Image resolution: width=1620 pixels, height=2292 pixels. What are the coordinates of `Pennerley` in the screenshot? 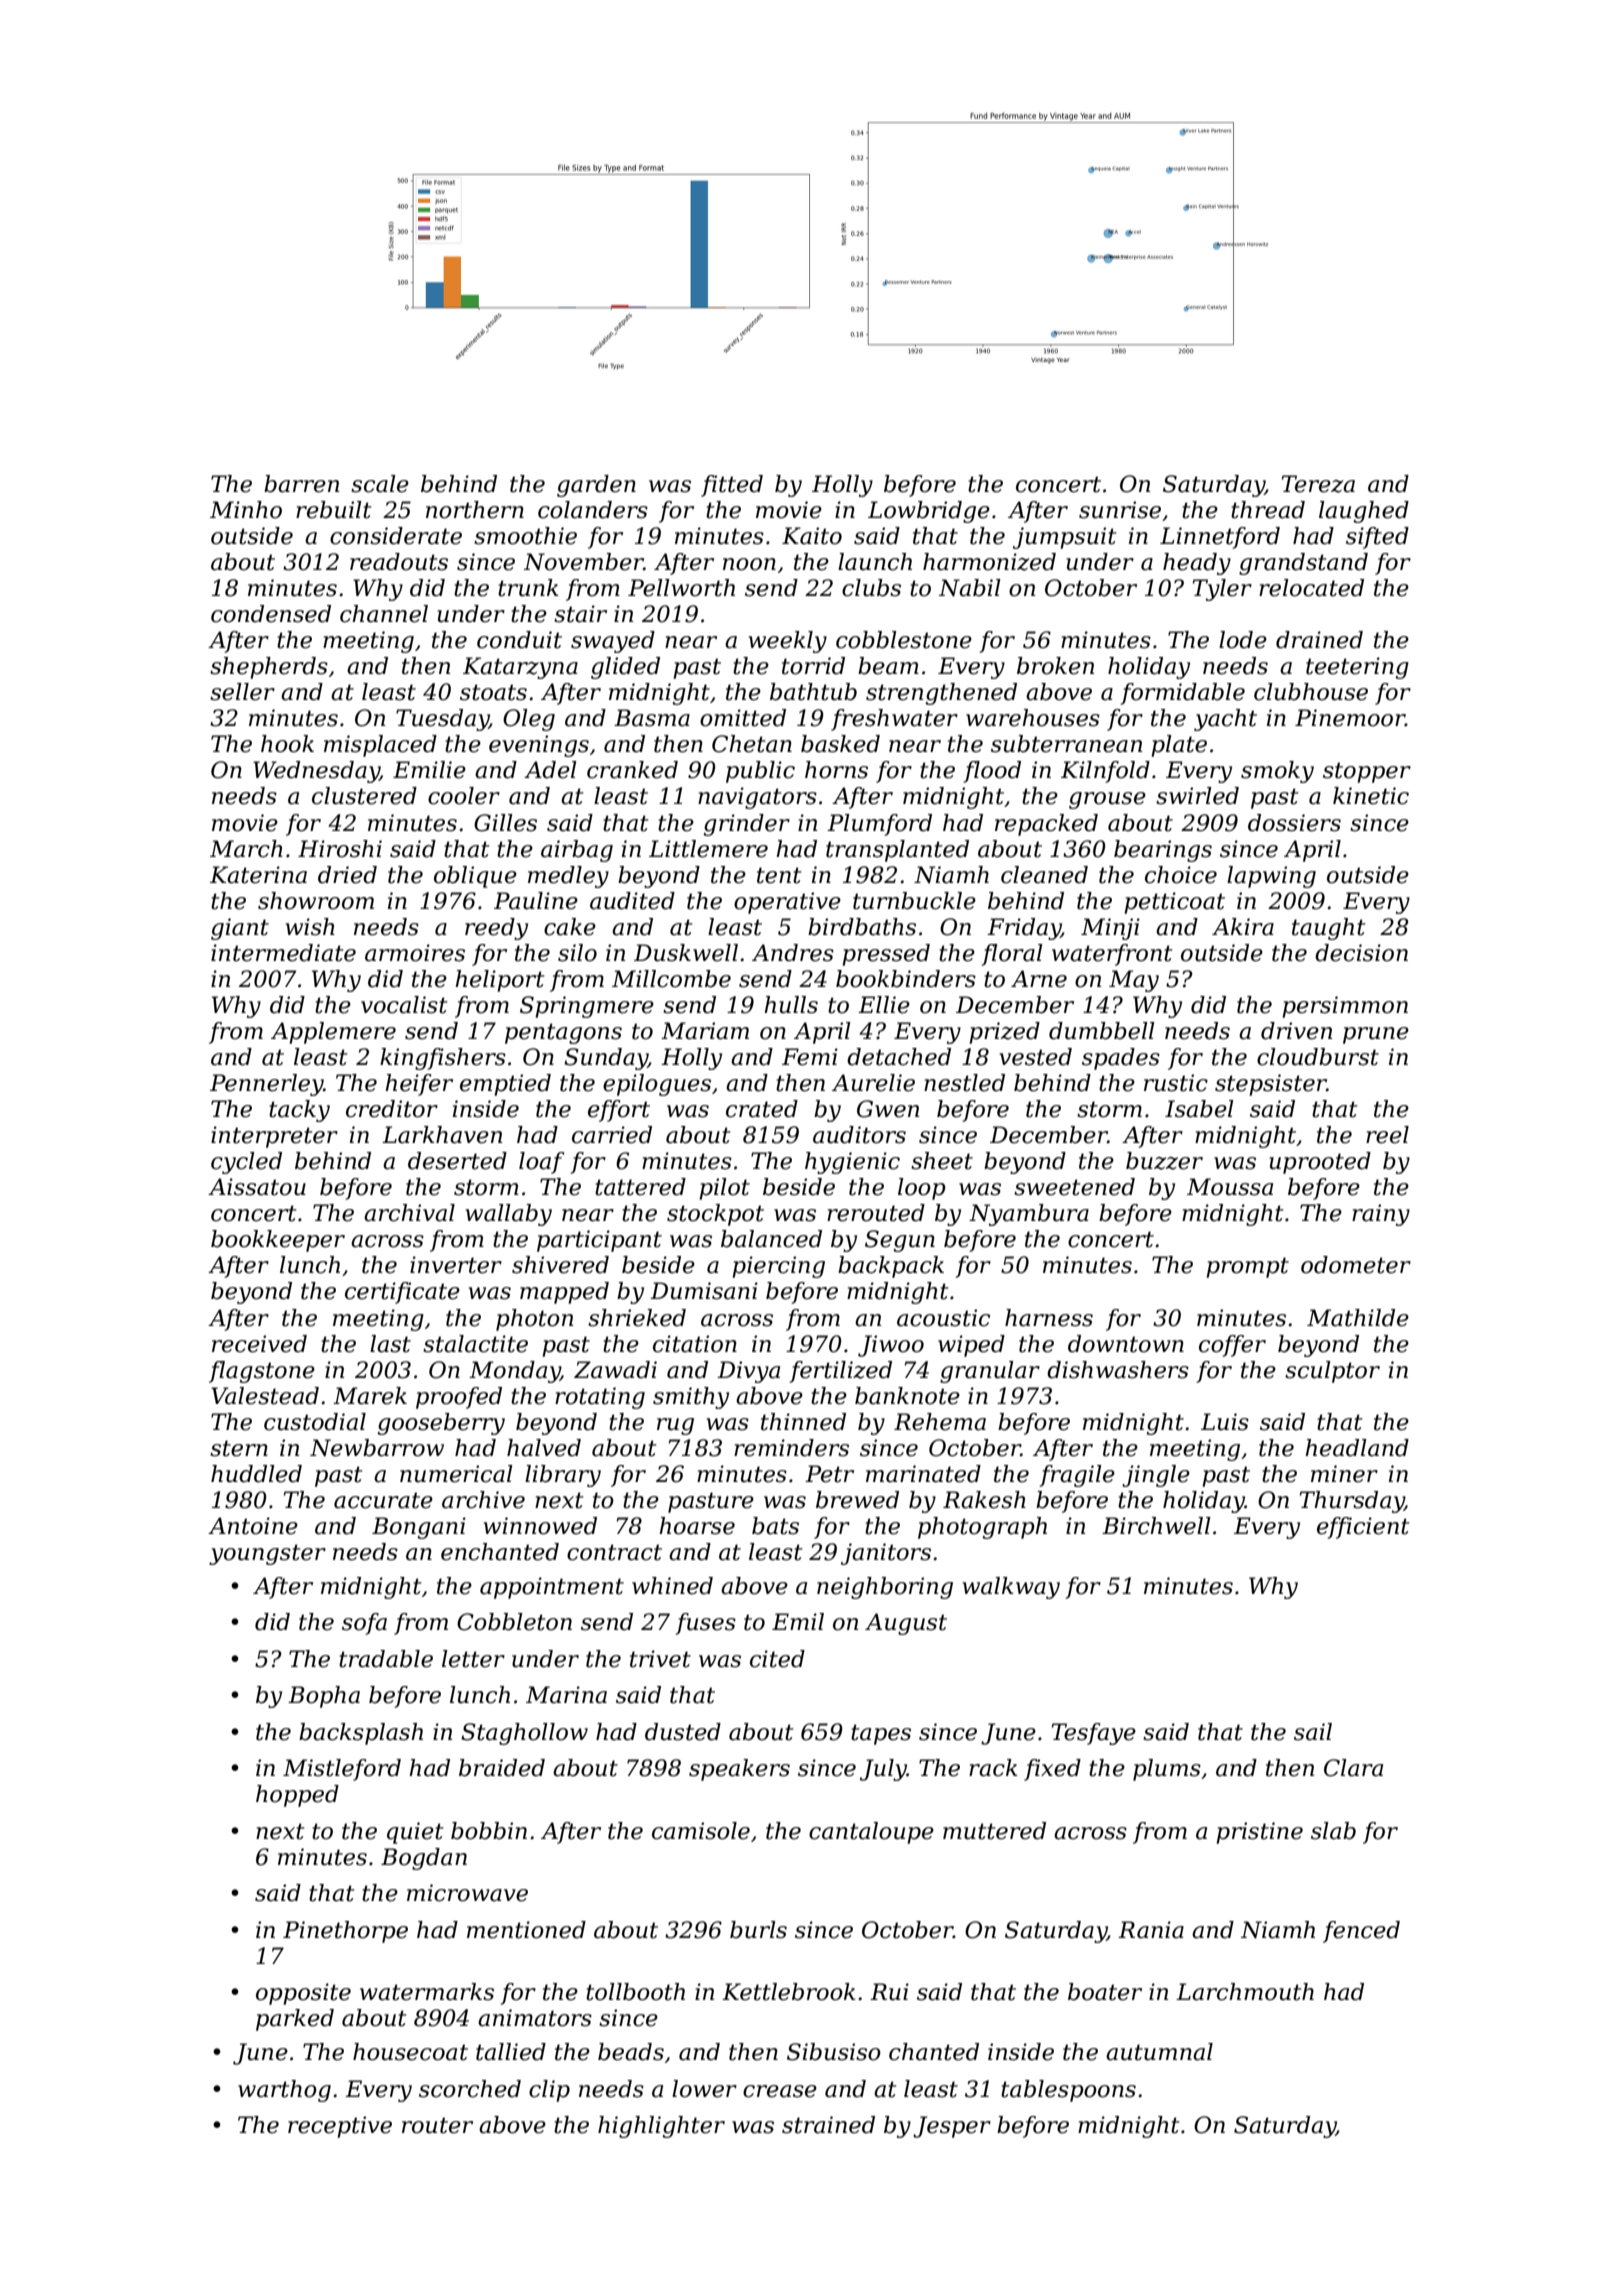 It's located at (267, 1085).
